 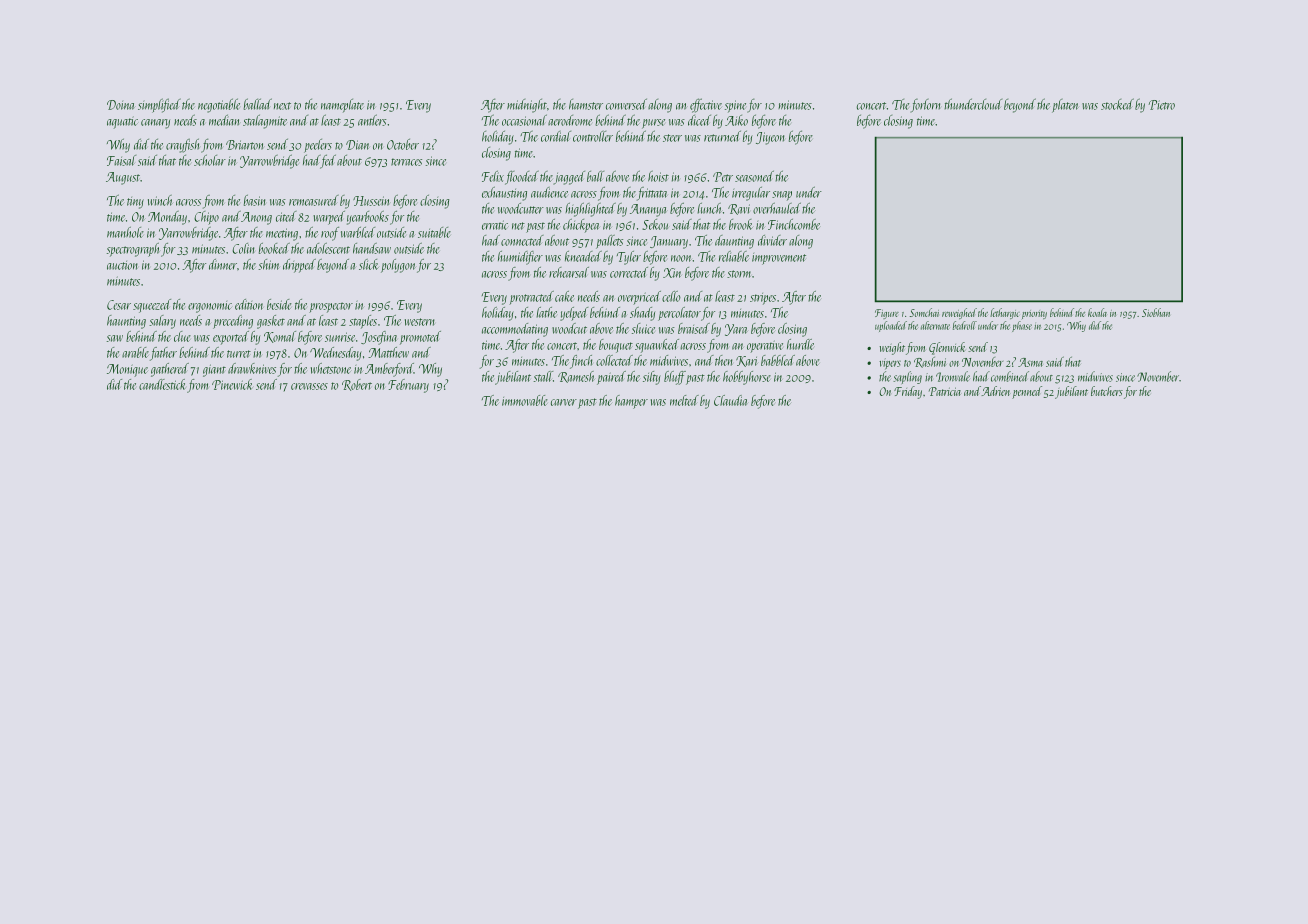 I want to click on shim, so click(x=269, y=264).
